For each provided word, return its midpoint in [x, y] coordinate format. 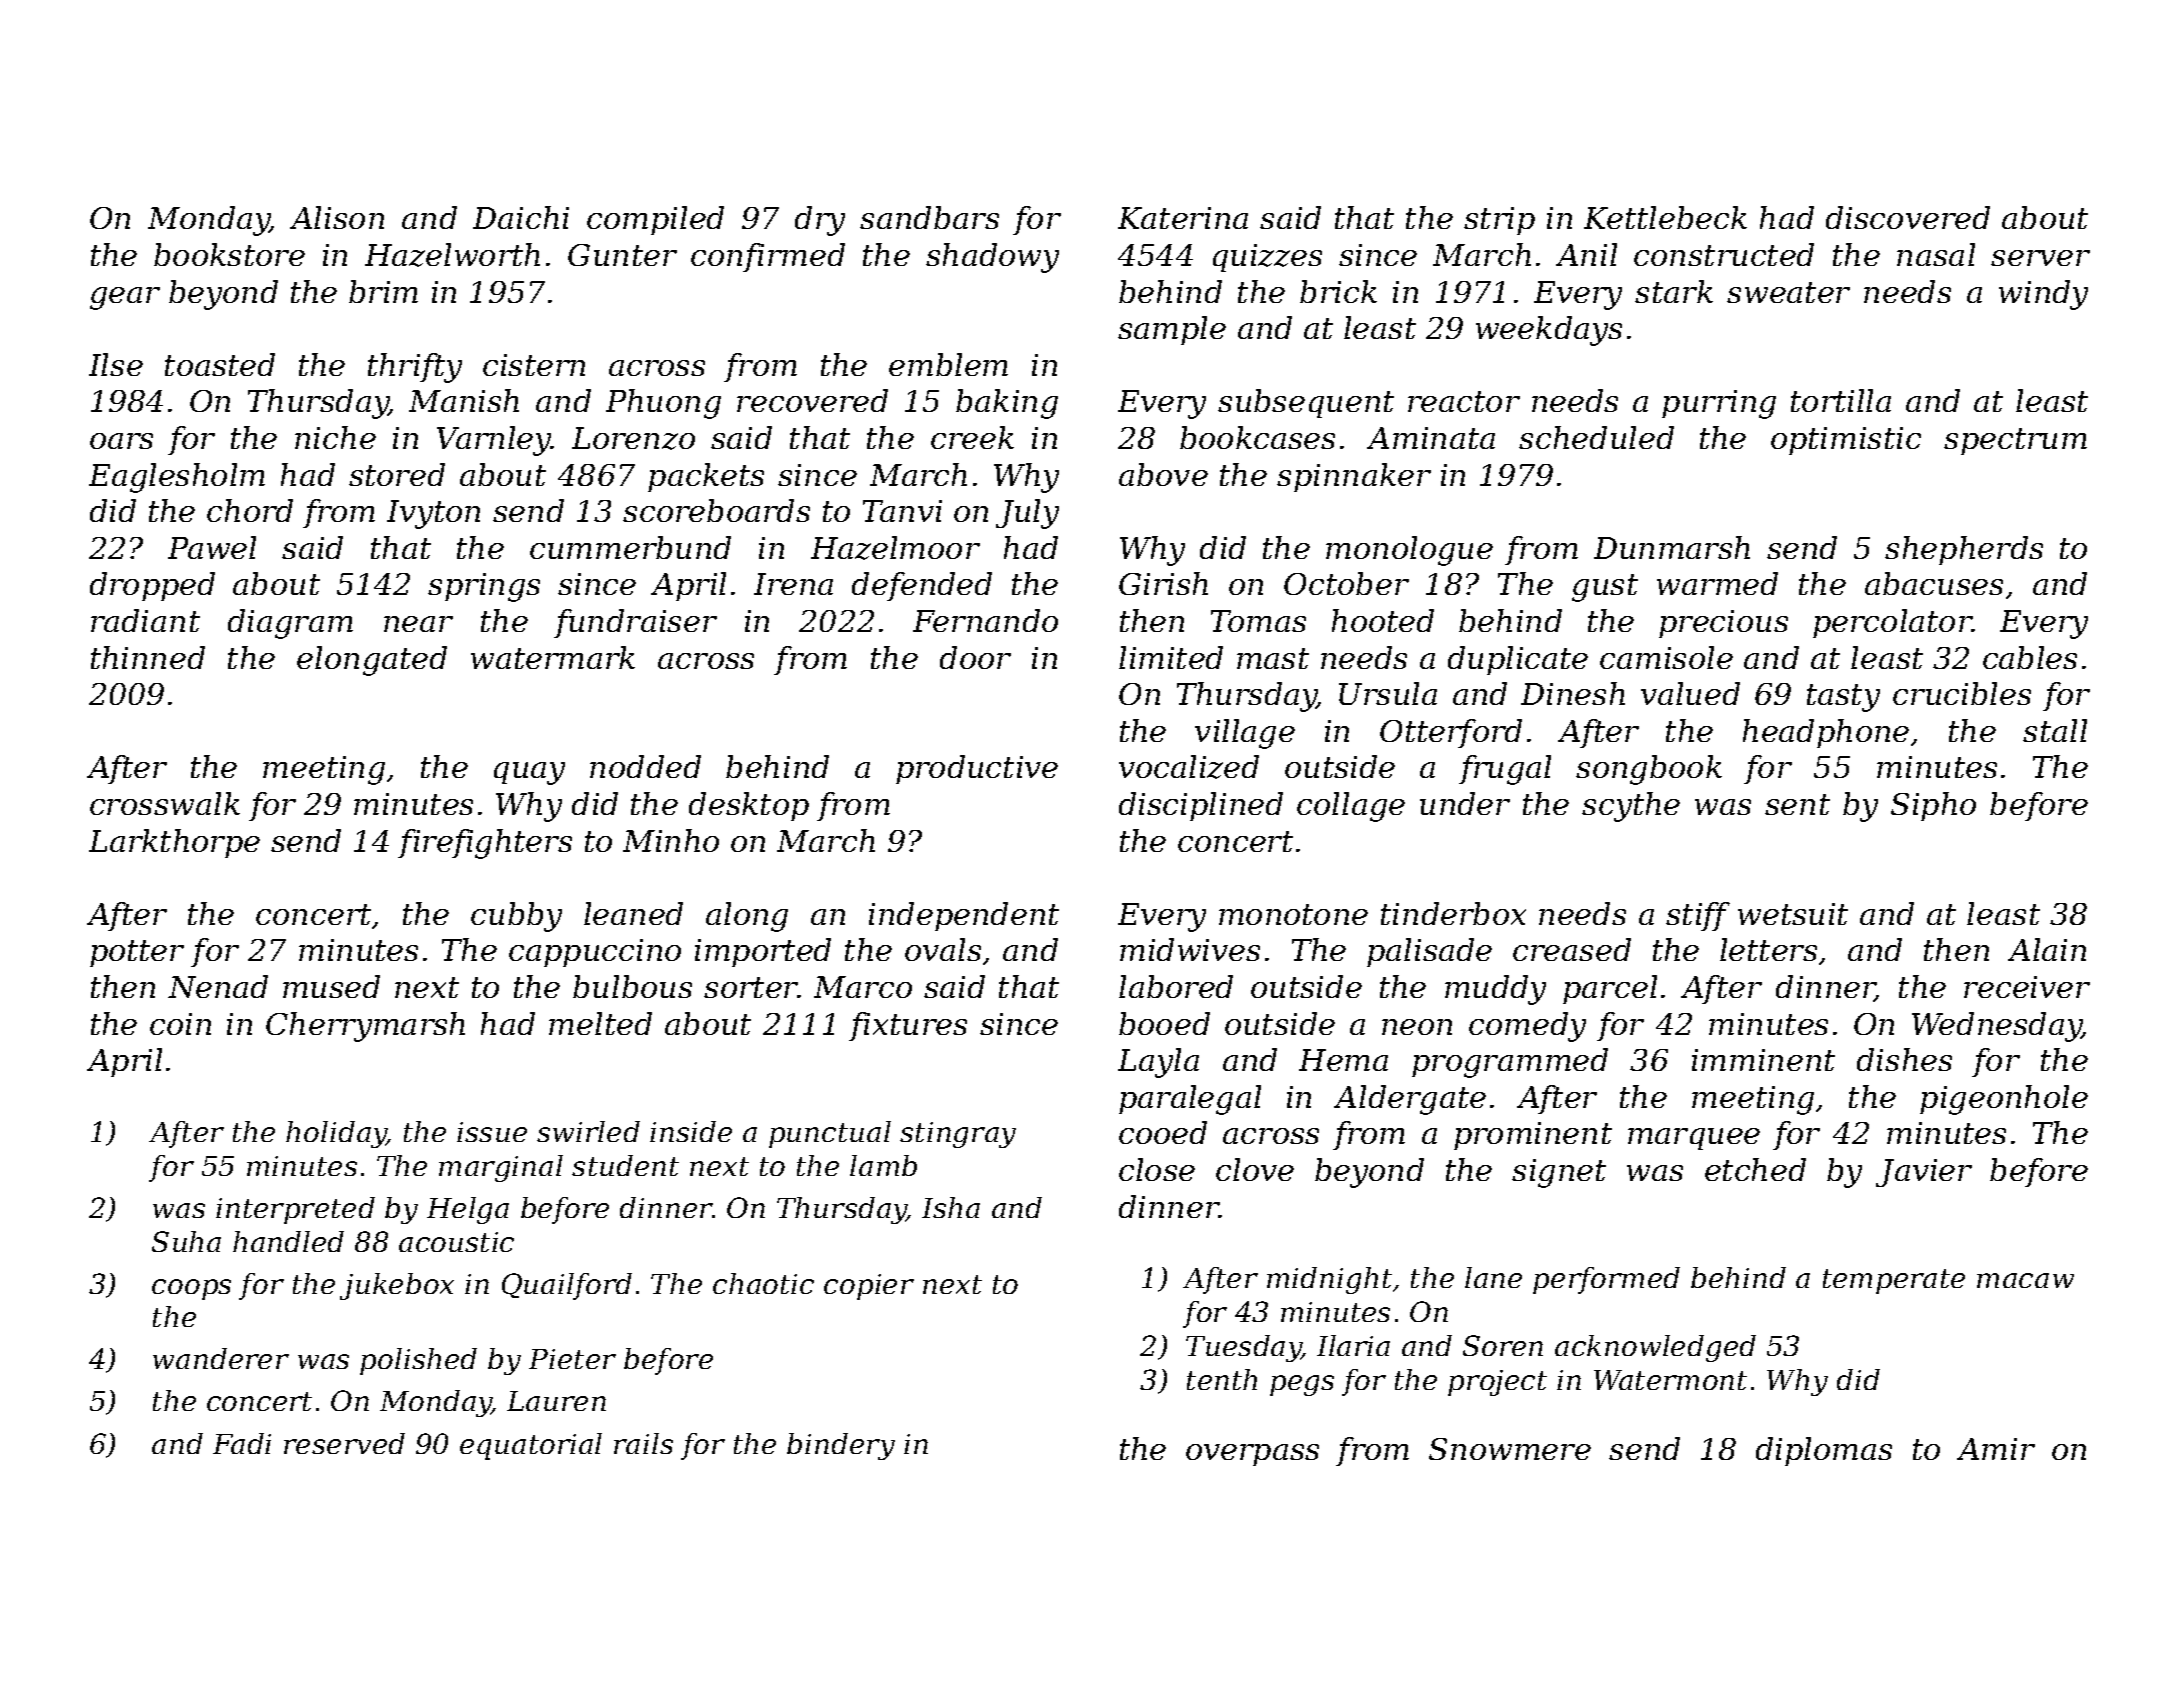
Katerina [1183, 218]
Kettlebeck [1665, 217]
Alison [337, 217]
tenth [1222, 1379]
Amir [1996, 1449]
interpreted [295, 1210]
